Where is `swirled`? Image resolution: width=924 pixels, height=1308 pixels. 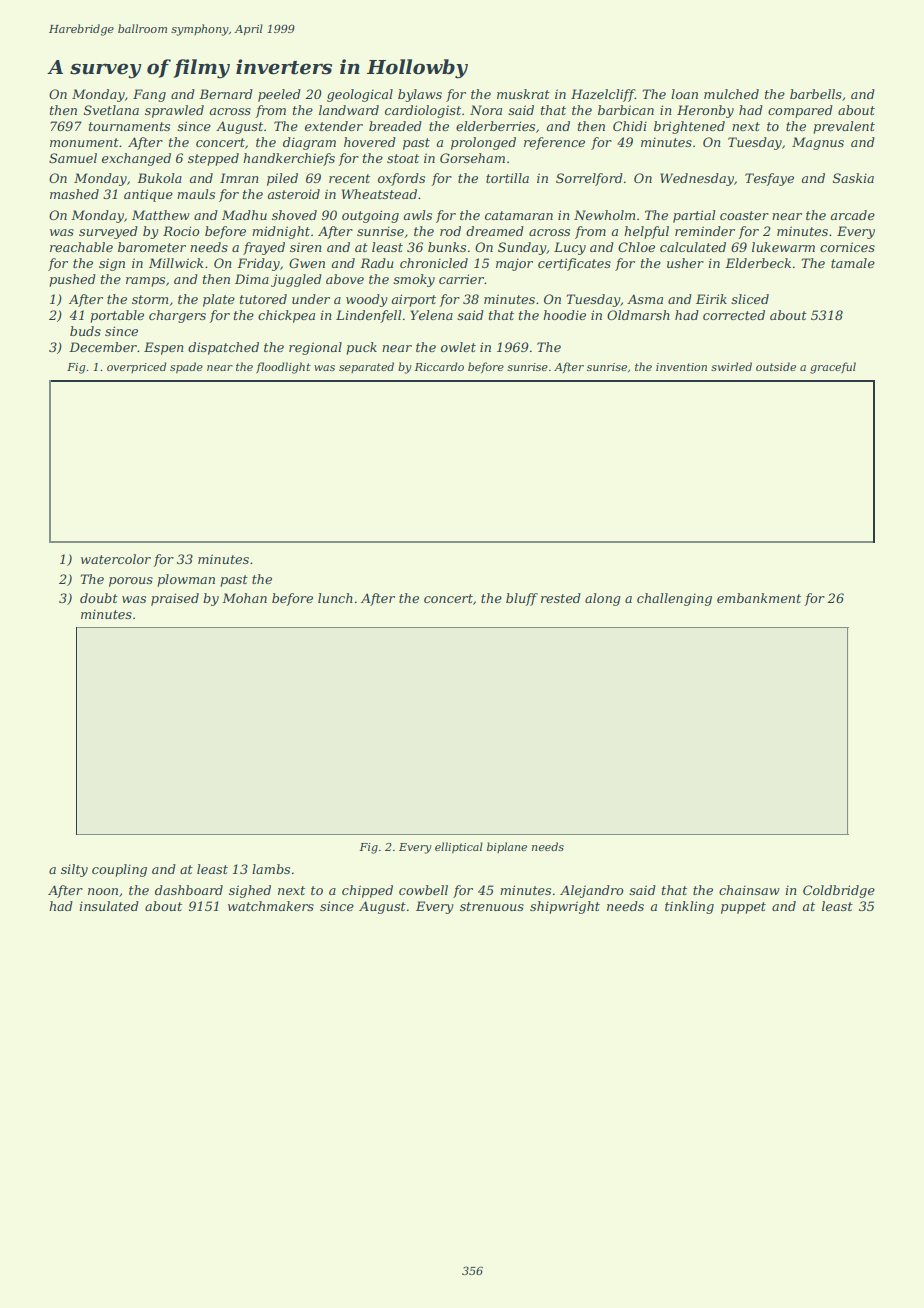
swirled is located at coordinates (731, 366).
